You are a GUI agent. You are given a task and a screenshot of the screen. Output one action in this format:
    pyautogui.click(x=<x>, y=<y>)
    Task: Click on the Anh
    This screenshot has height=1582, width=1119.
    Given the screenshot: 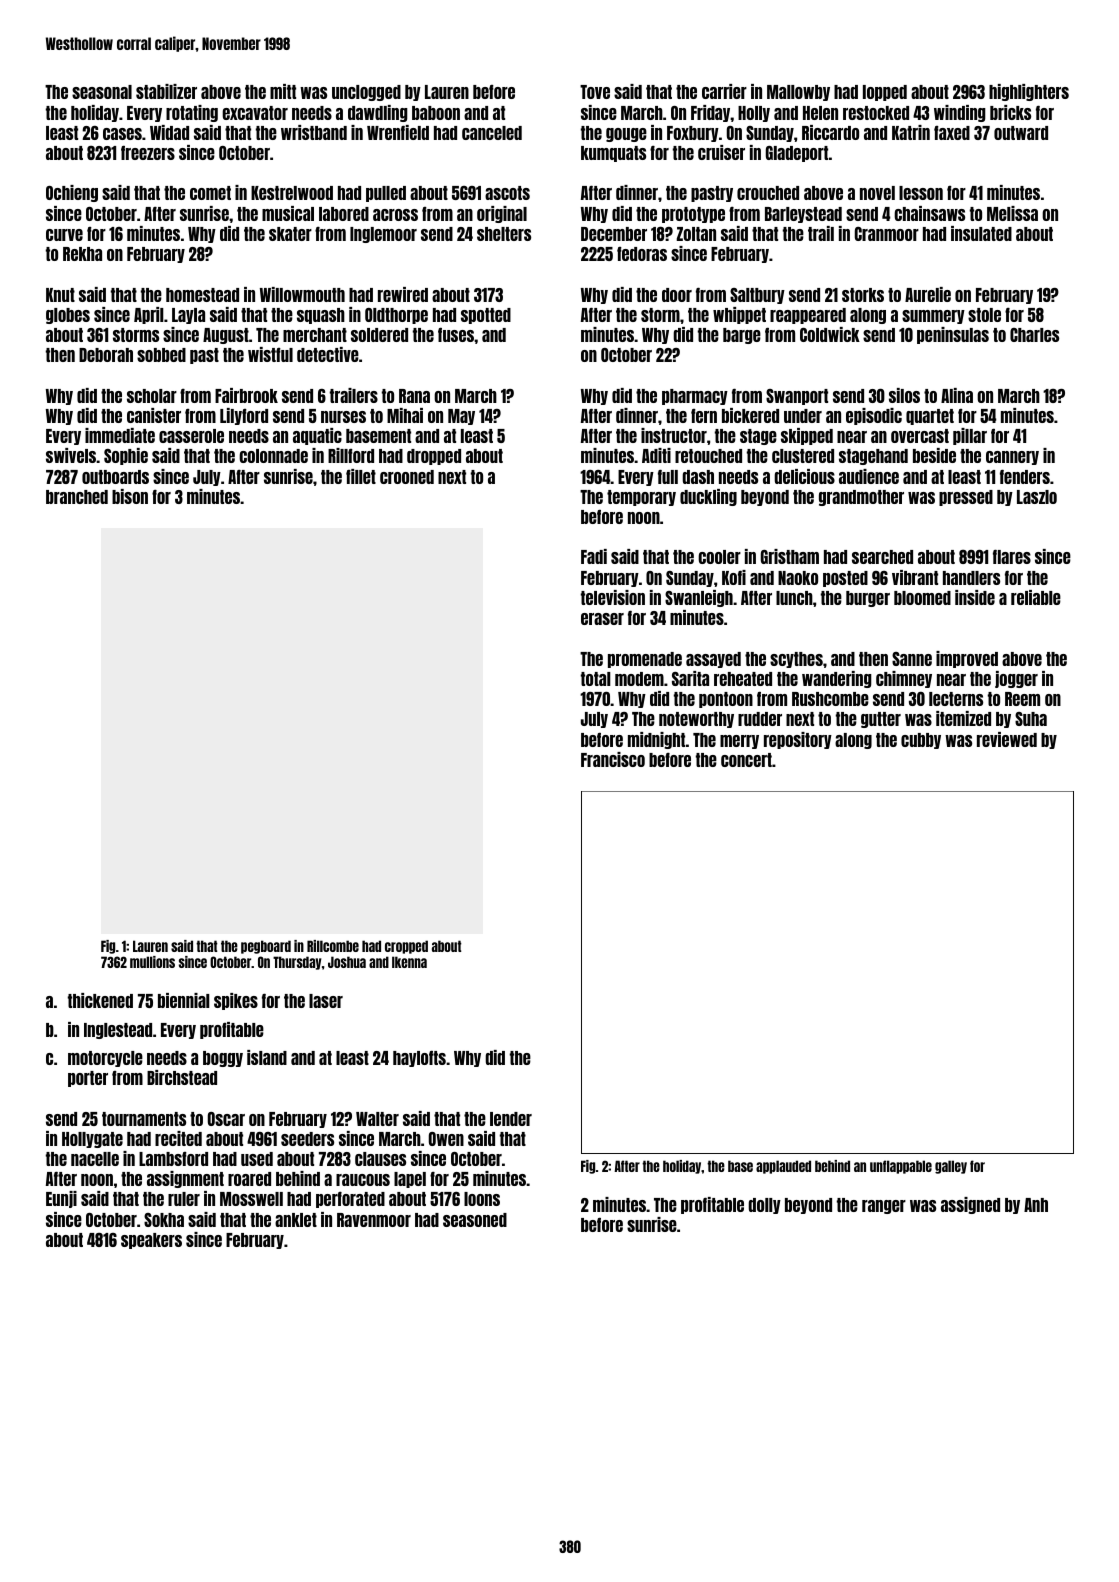 What is the action you would take?
    pyautogui.click(x=1036, y=1205)
